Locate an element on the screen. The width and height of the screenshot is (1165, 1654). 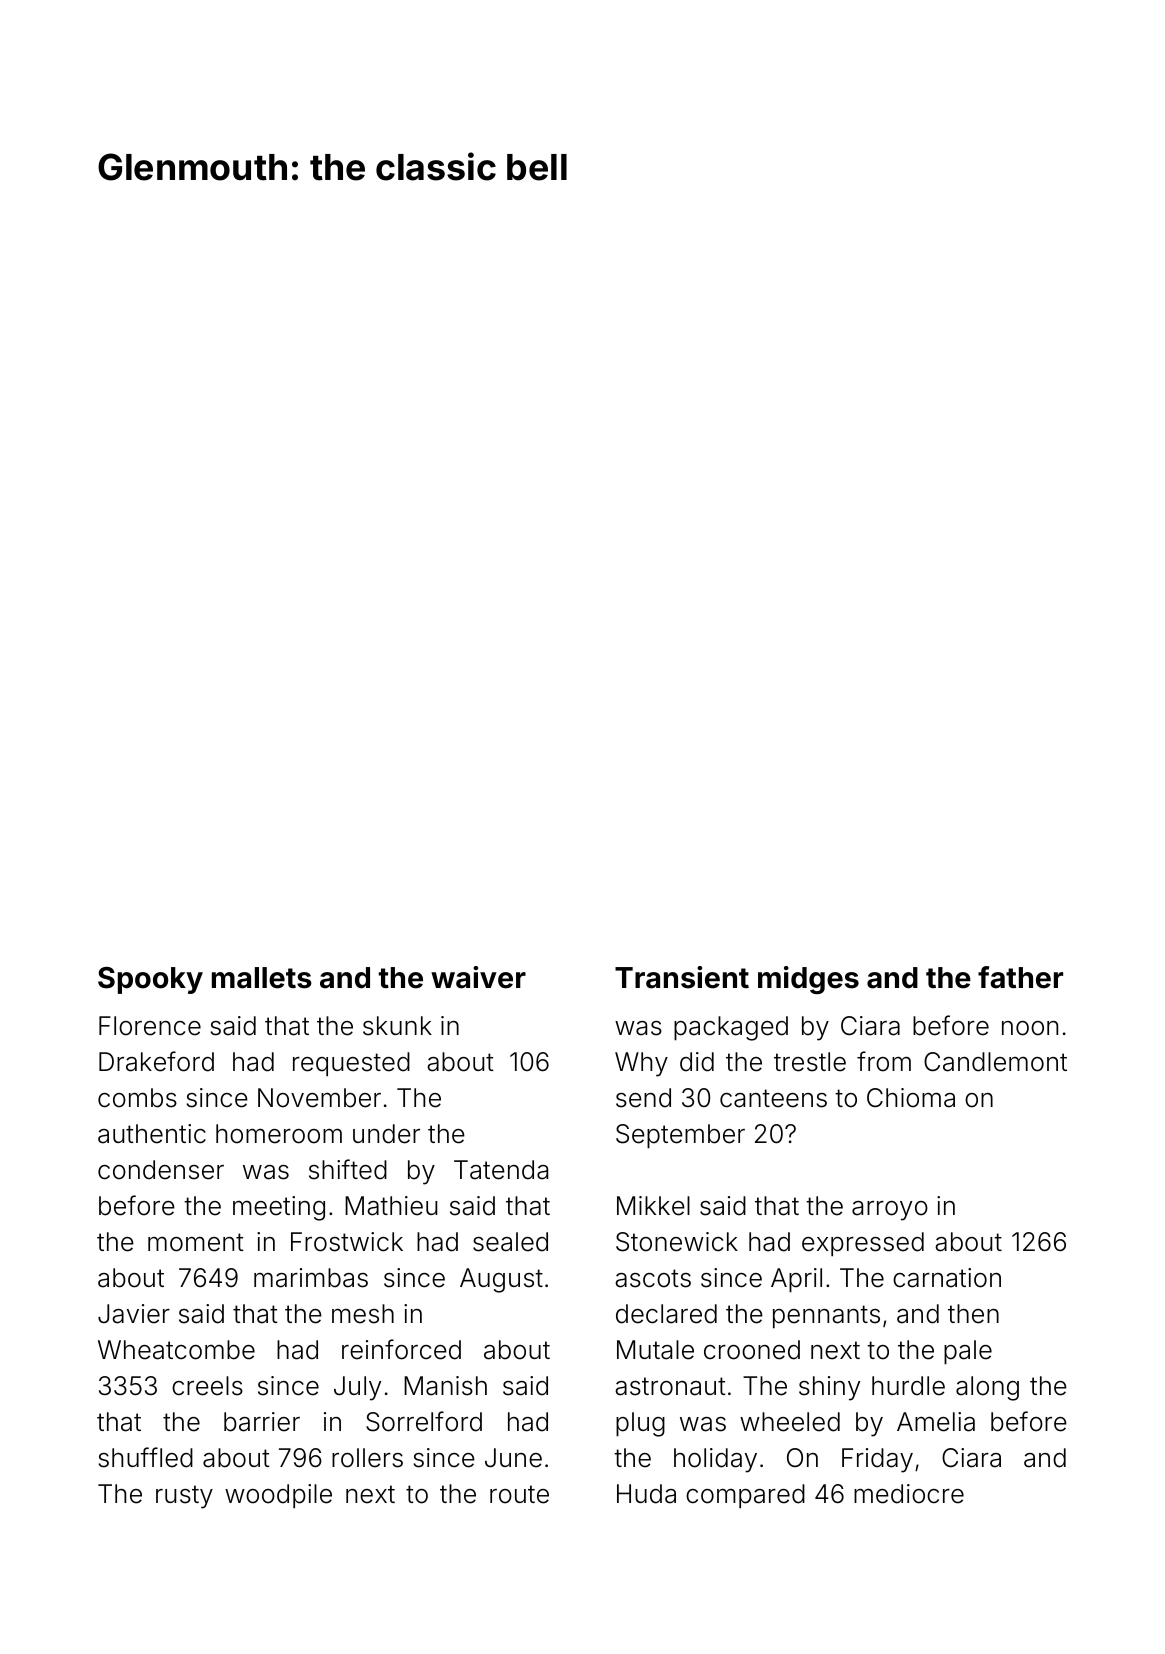
rusty is located at coordinates (184, 1497).
